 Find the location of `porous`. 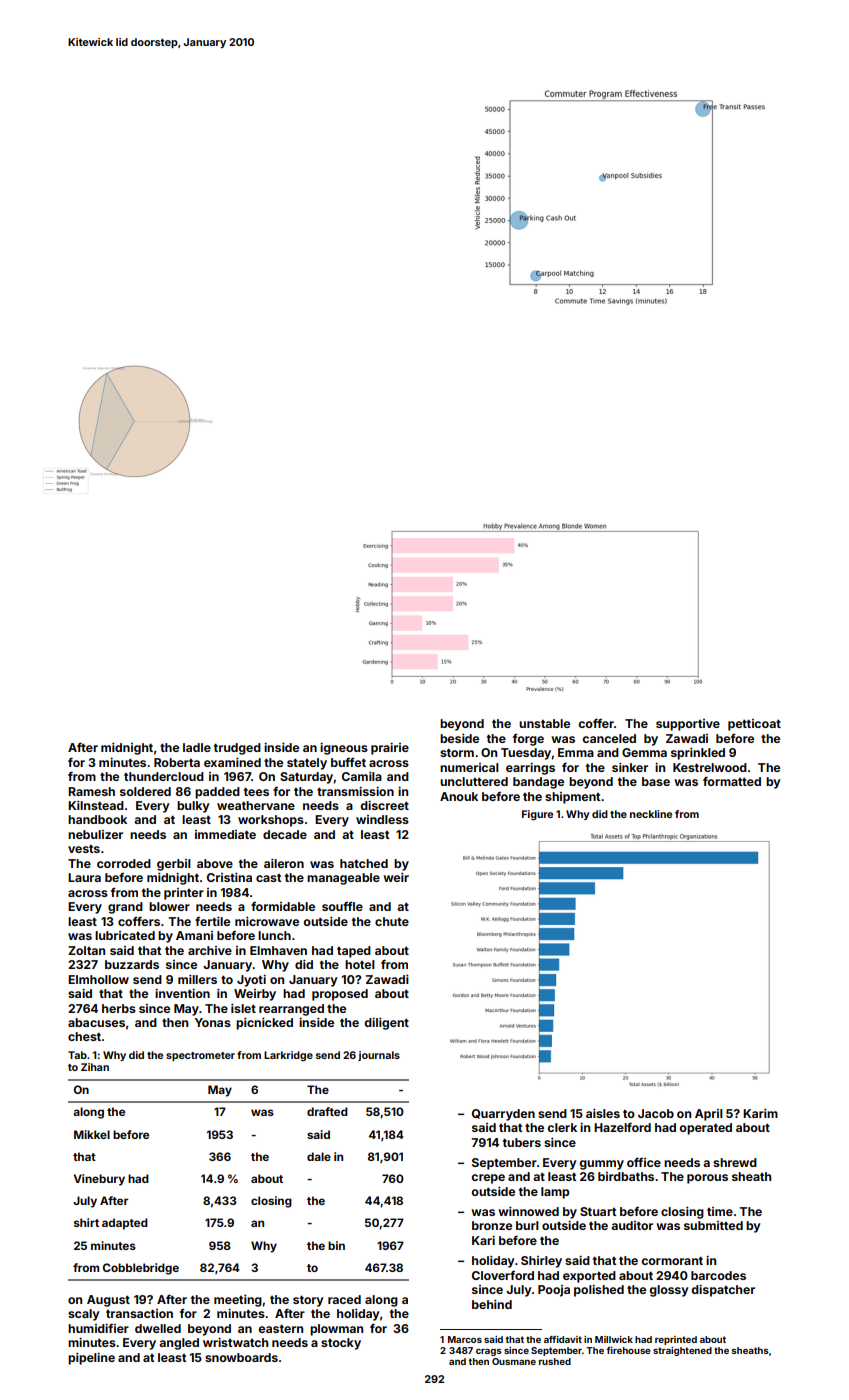

porous is located at coordinates (707, 1179).
